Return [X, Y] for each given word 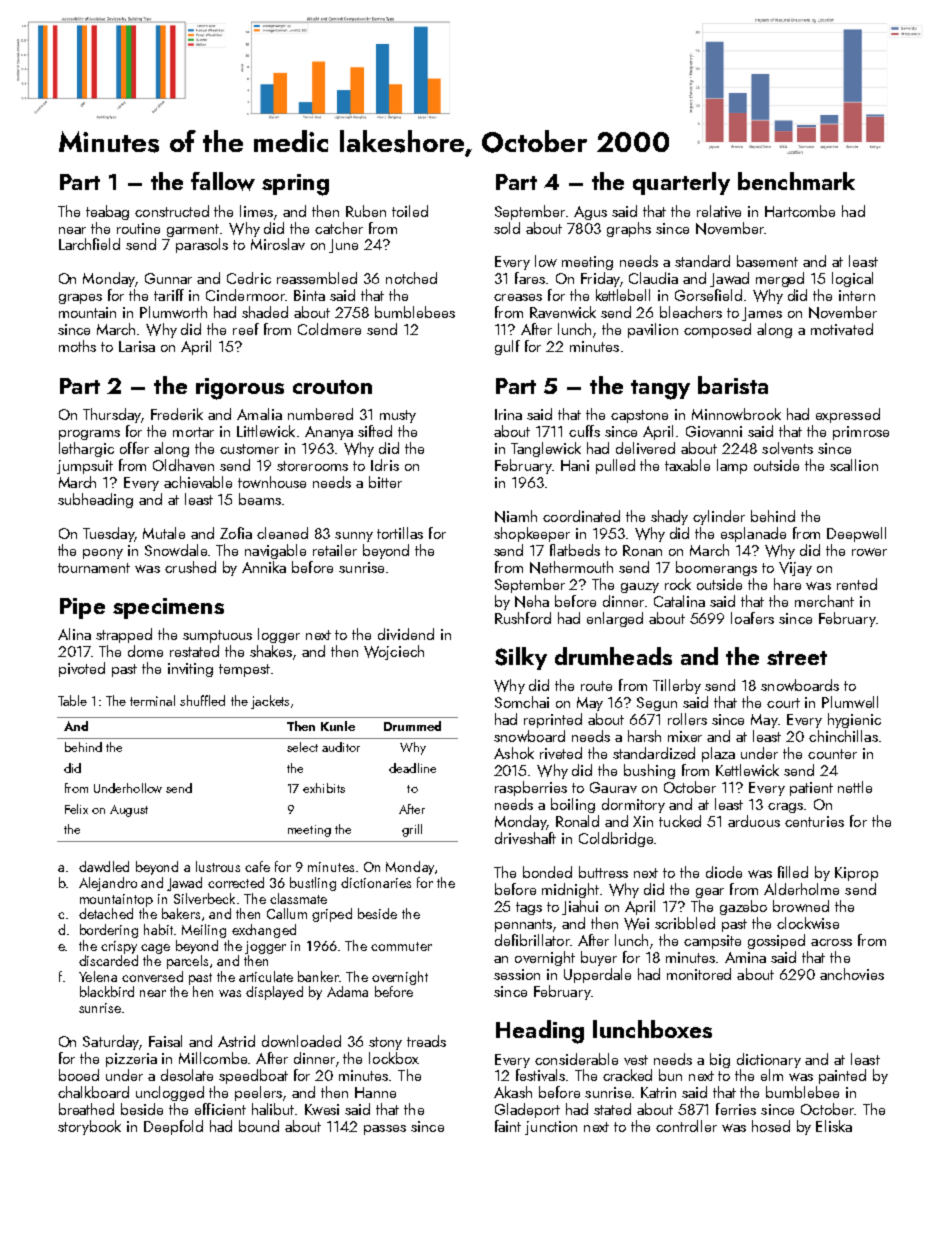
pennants [523, 925]
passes [385, 1130]
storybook [89, 1127]
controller [686, 1126]
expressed [848, 415]
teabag [107, 212]
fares [530, 278]
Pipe [82, 608]
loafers [752, 618]
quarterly [681, 183]
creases [518, 297]
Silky [521, 658]
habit [158, 929]
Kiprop [856, 874]
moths [77, 346]
